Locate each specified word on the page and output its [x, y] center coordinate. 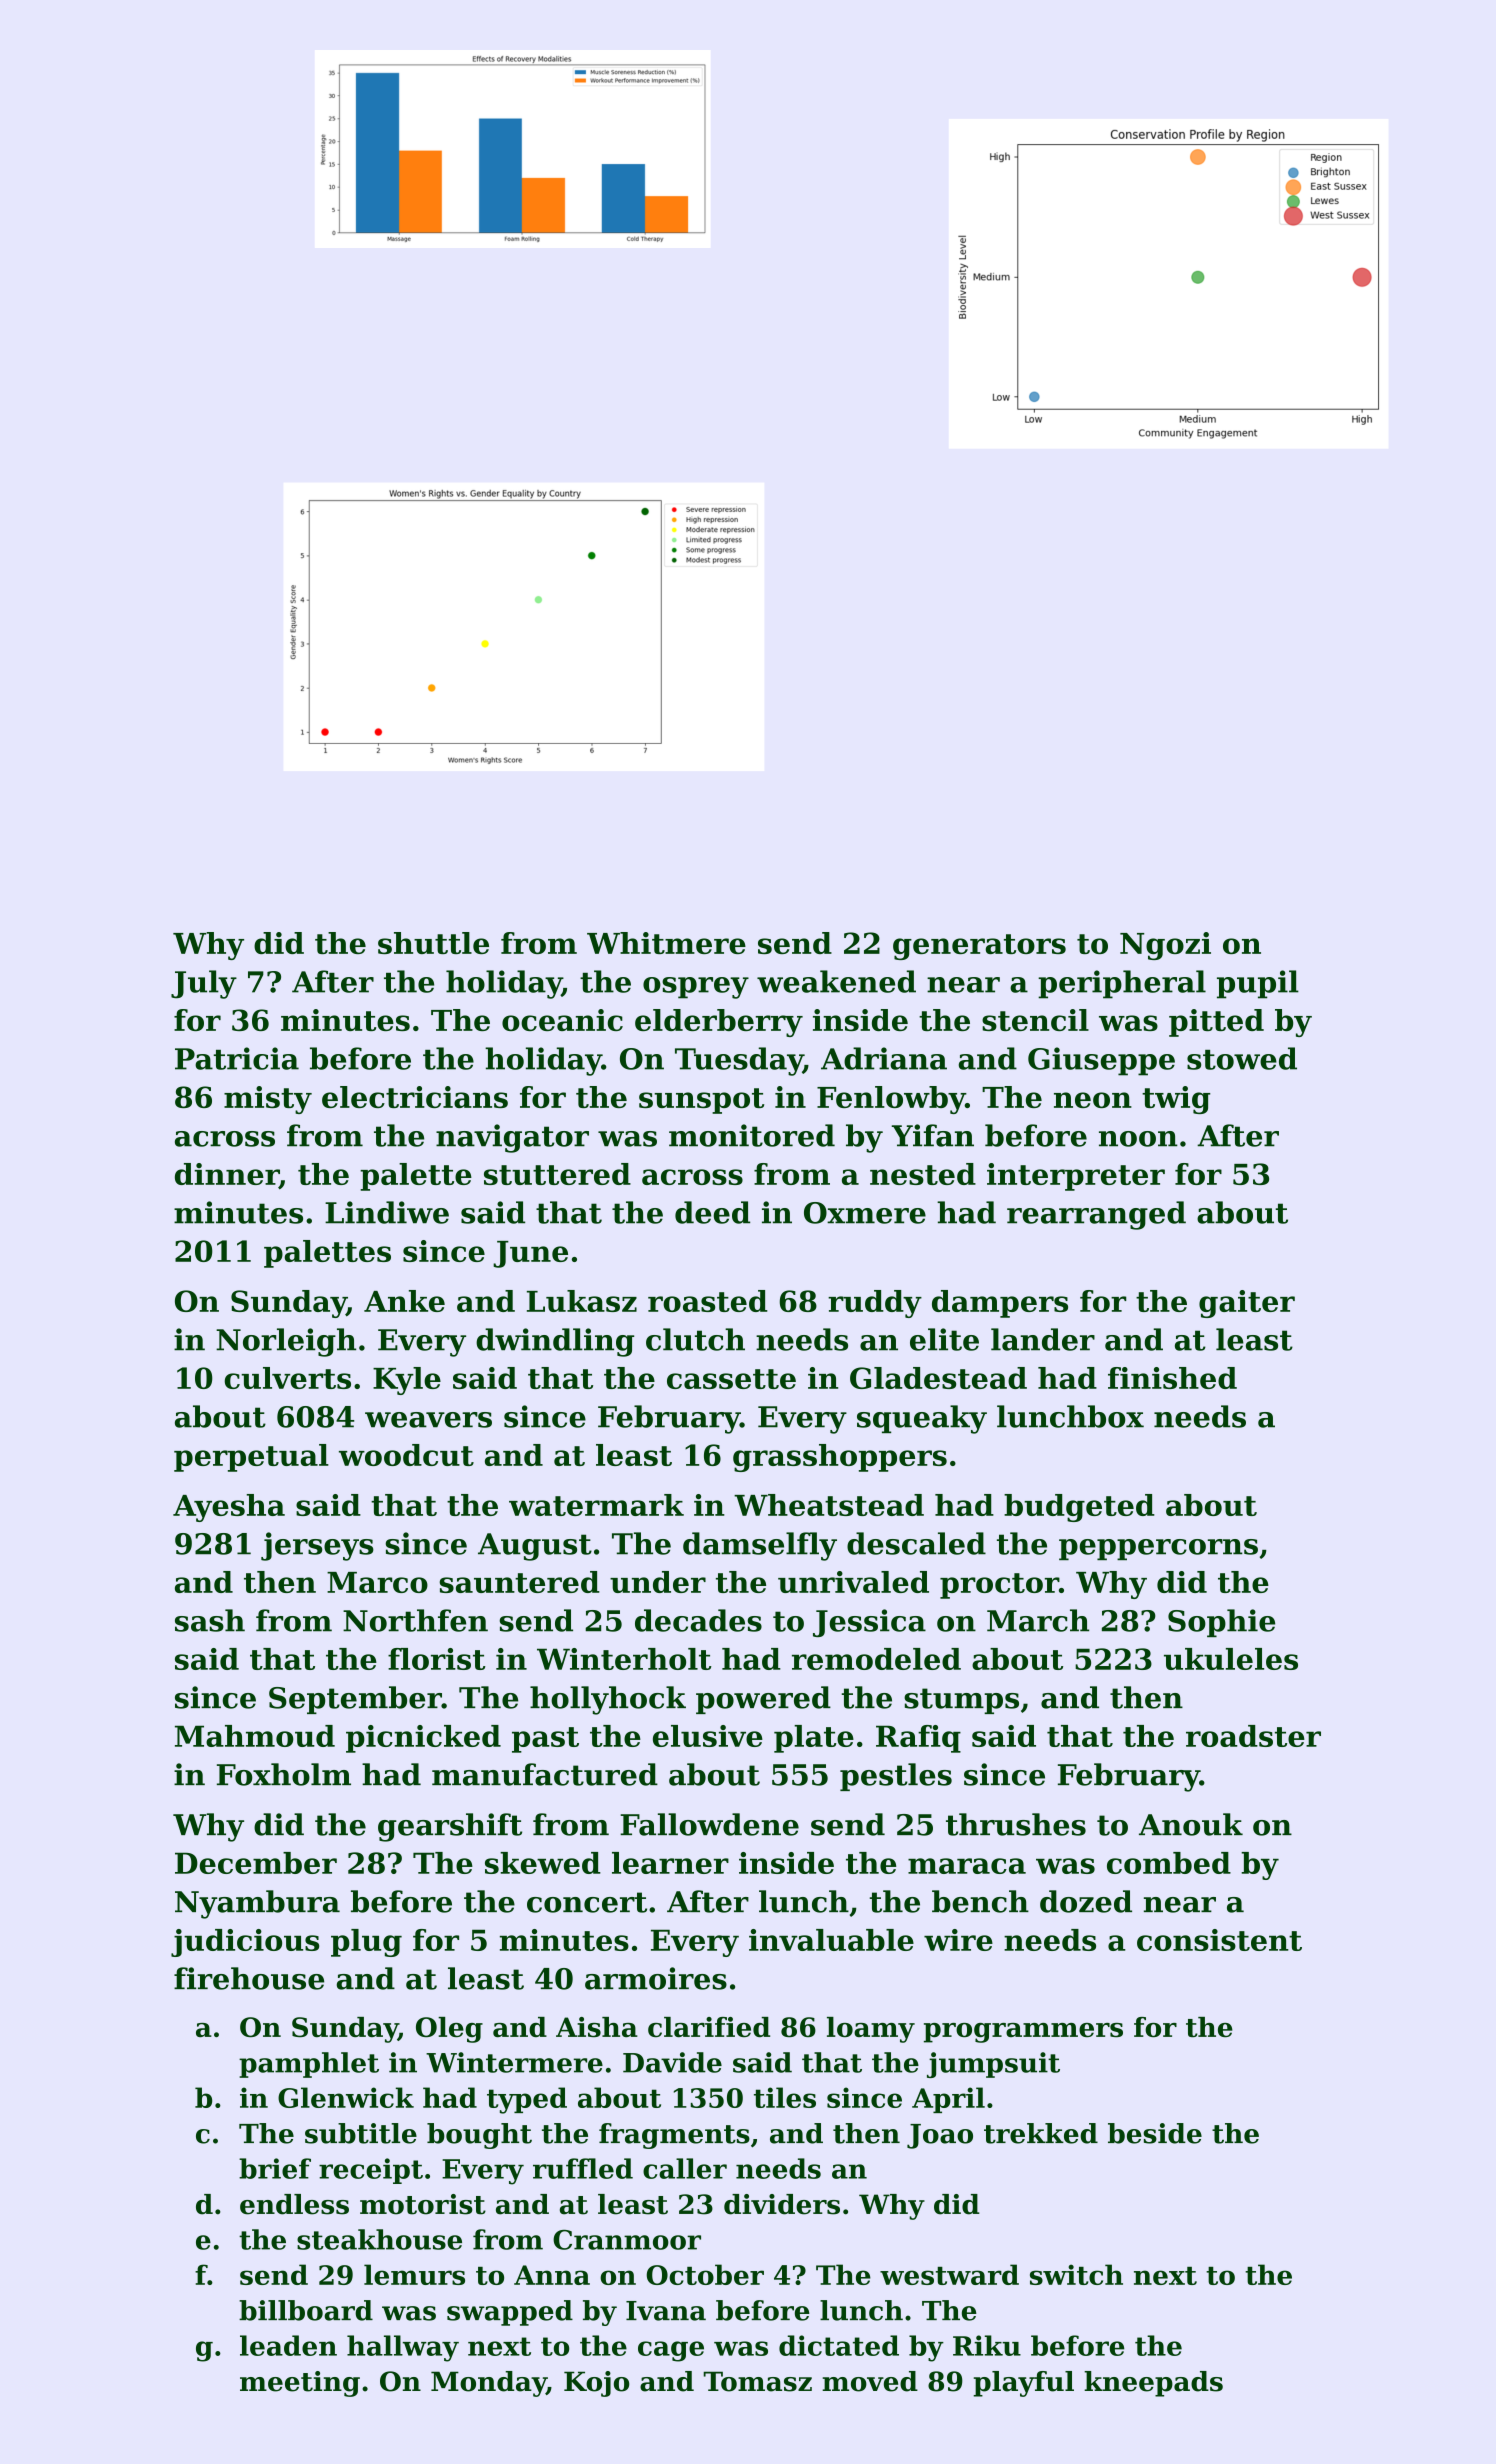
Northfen [415, 1620]
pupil [1258, 984]
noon [1138, 1139]
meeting [300, 2384]
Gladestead [938, 1378]
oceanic [562, 1020]
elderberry [719, 1023]
